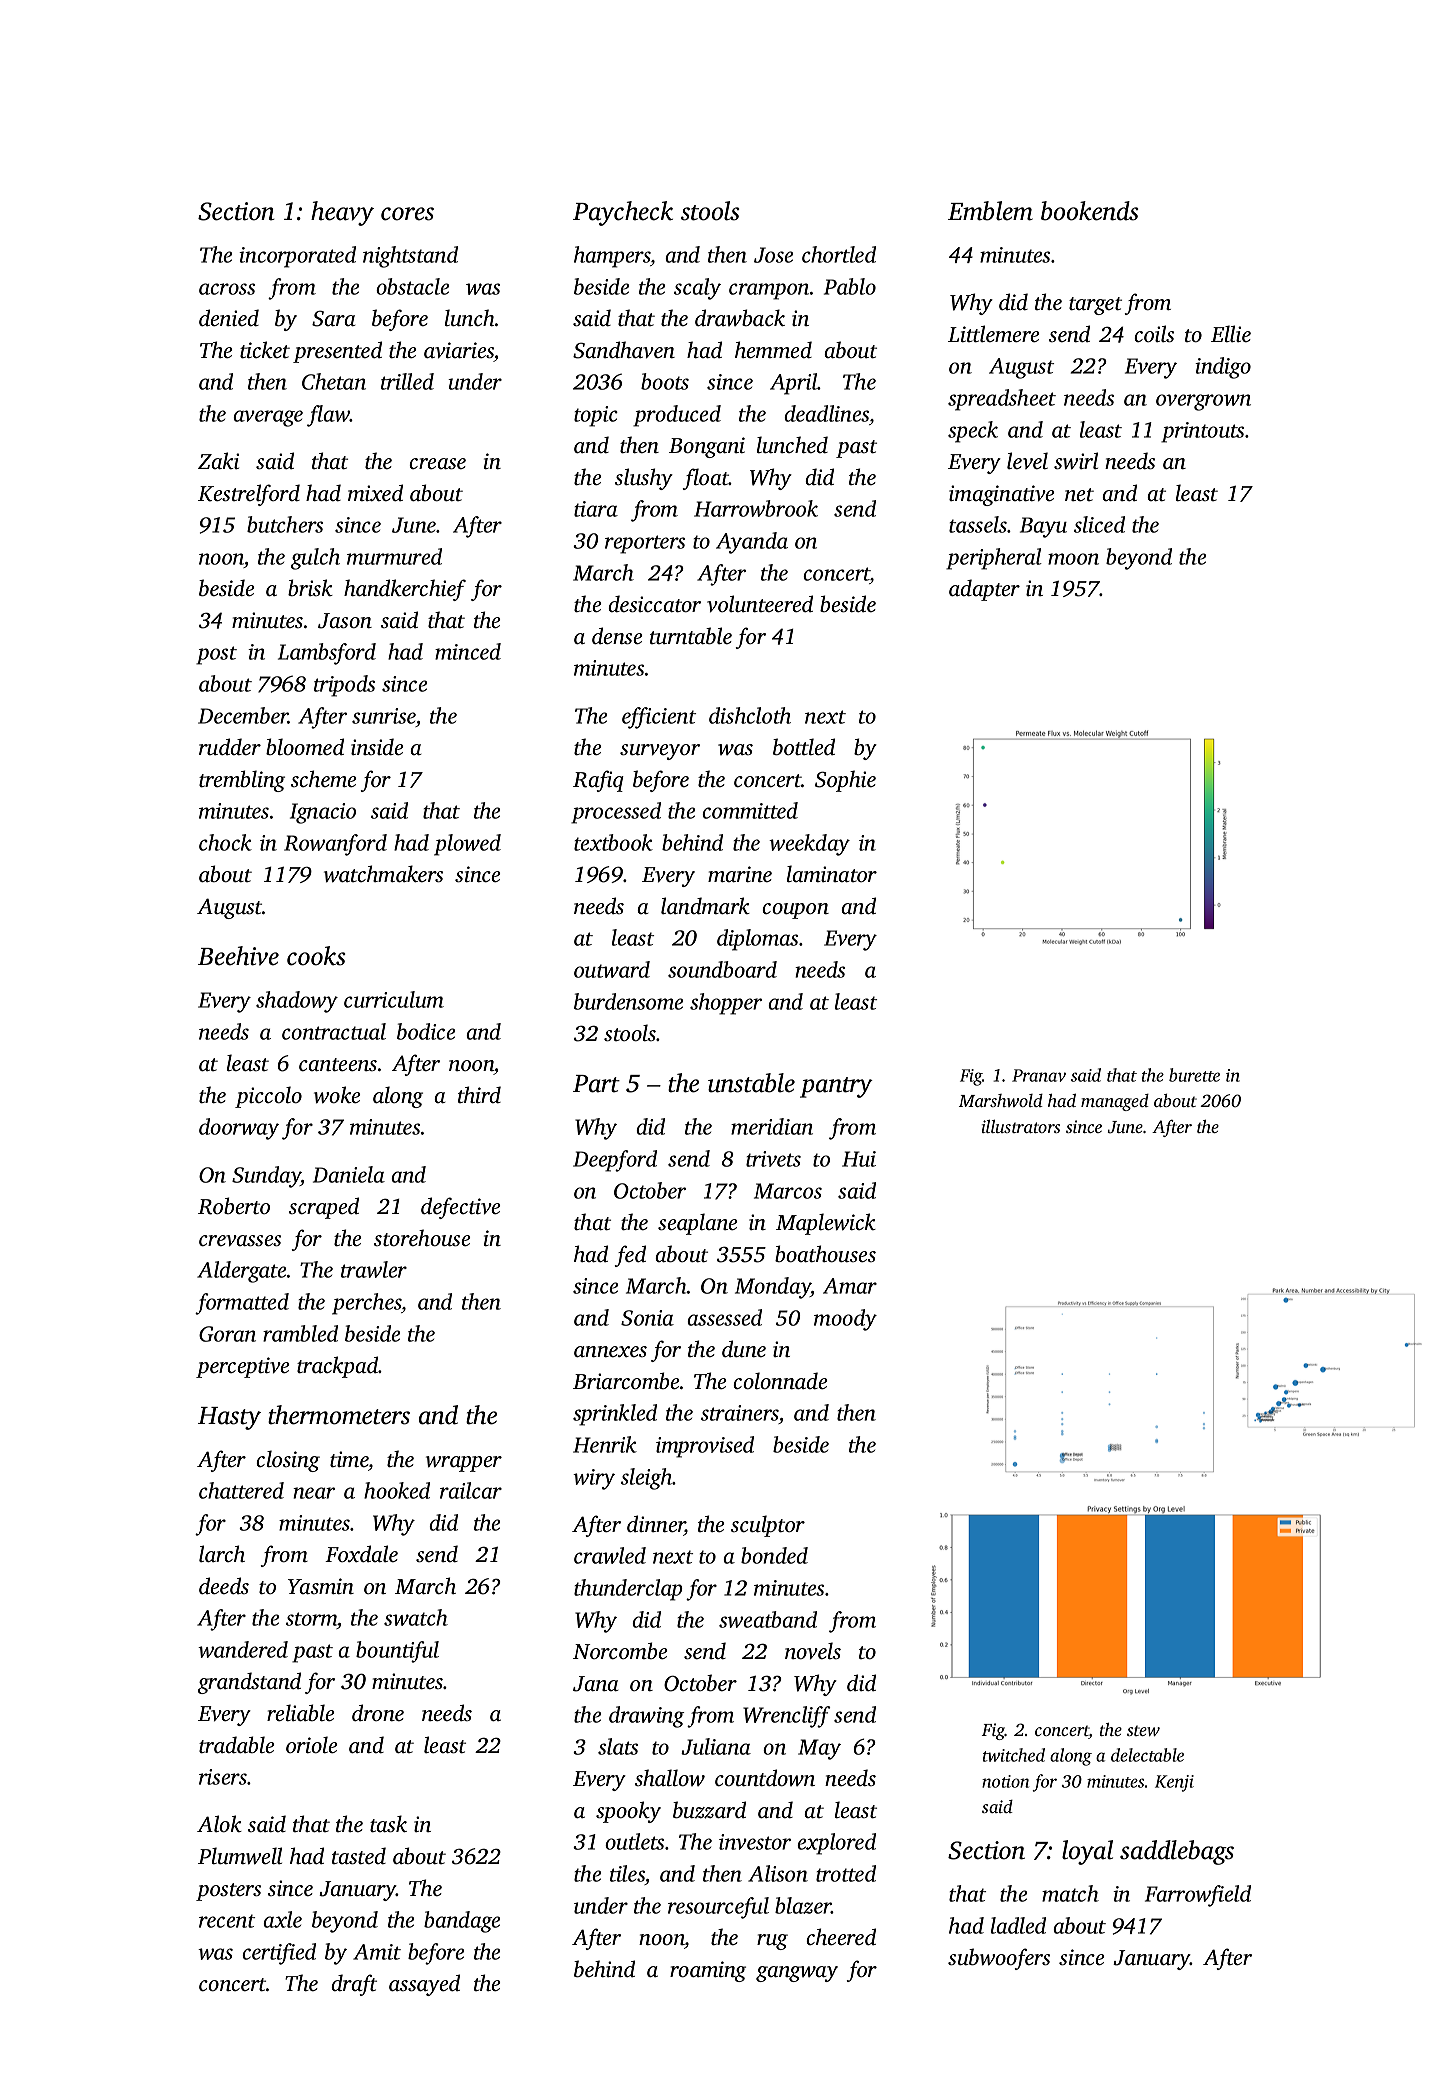 The height and width of the screenshot is (2100, 1450). Describe the element at coordinates (238, 956) in the screenshot. I see `Beehive` at that location.
